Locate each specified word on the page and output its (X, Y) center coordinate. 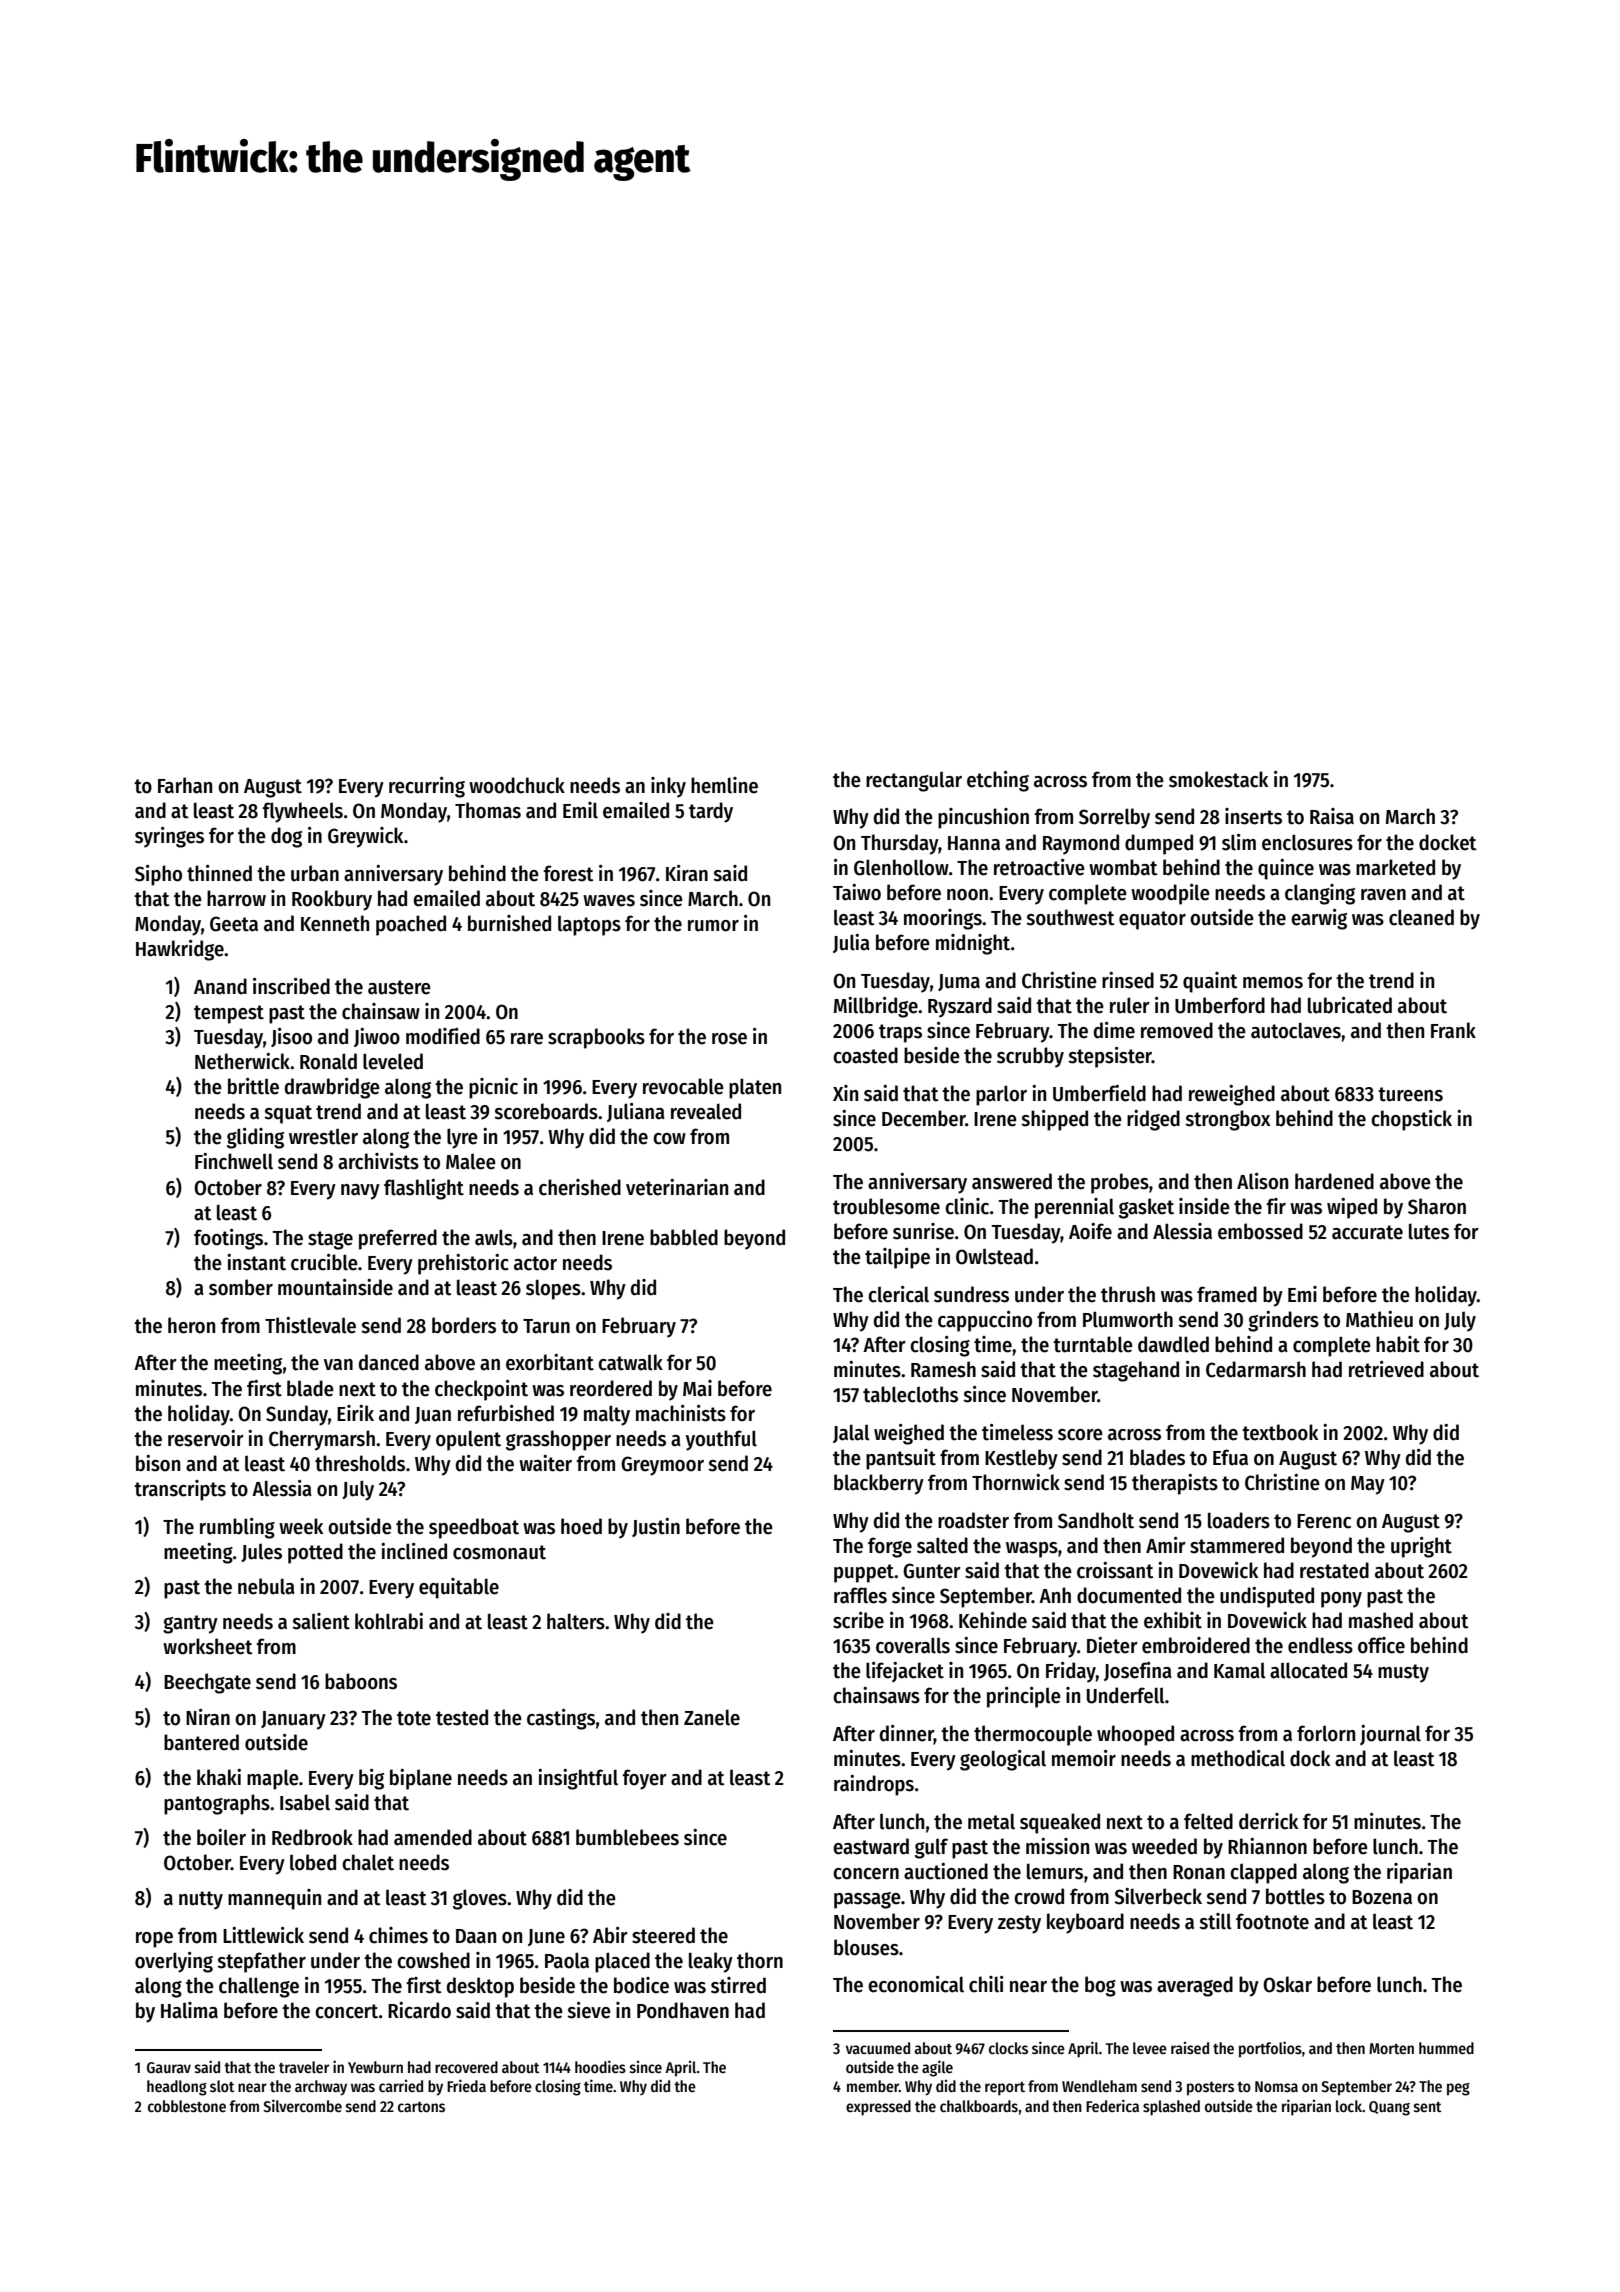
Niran (208, 1717)
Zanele (712, 1717)
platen (755, 1088)
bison (158, 1463)
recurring (427, 787)
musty (1403, 1673)
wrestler (323, 1137)
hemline (724, 785)
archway (321, 2088)
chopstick (1411, 1120)
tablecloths (910, 1394)
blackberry (879, 1484)
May (1368, 1485)
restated (1334, 1570)
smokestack (1218, 779)
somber (241, 1287)
